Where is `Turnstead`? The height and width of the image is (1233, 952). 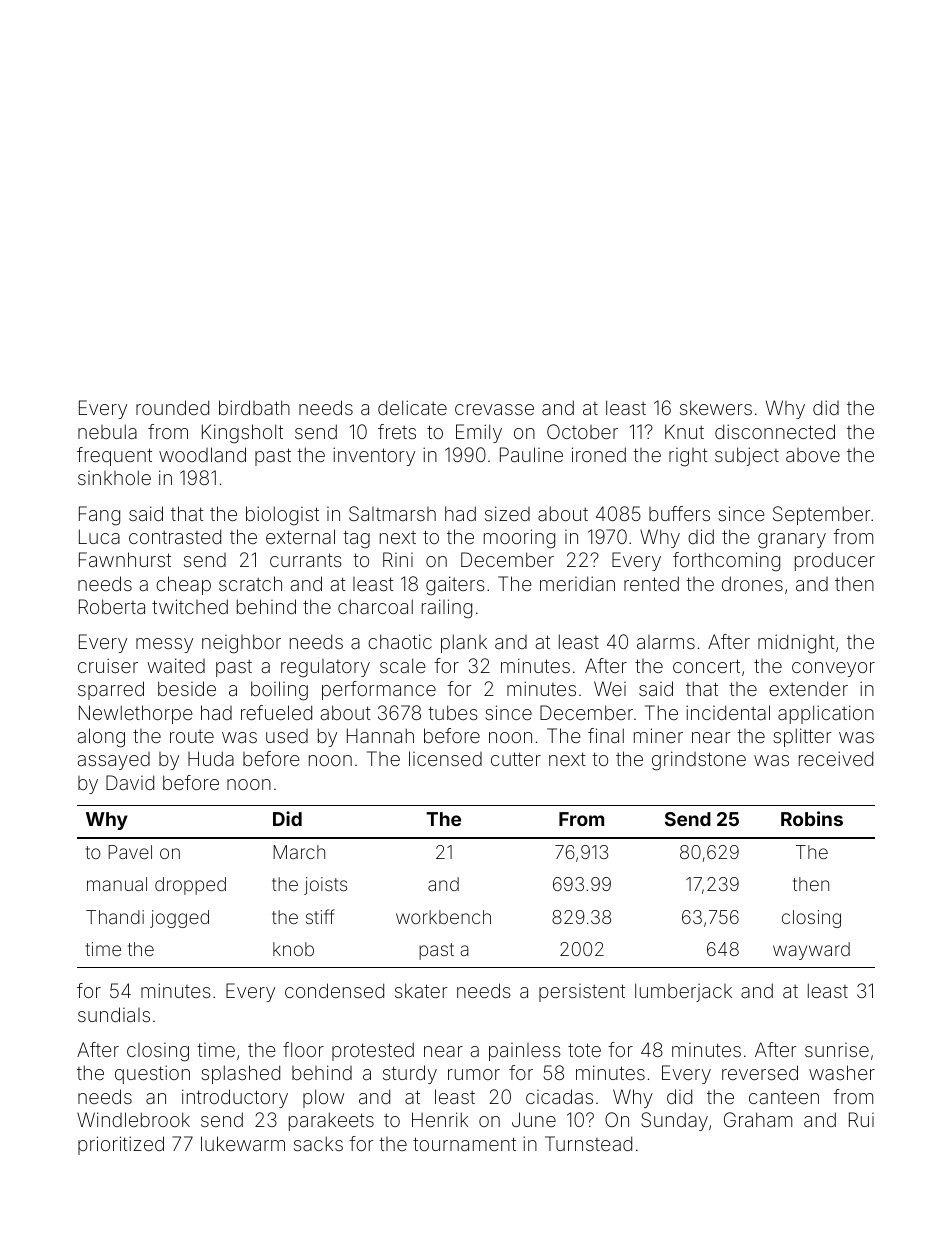
Turnstead is located at coordinates (588, 1143).
